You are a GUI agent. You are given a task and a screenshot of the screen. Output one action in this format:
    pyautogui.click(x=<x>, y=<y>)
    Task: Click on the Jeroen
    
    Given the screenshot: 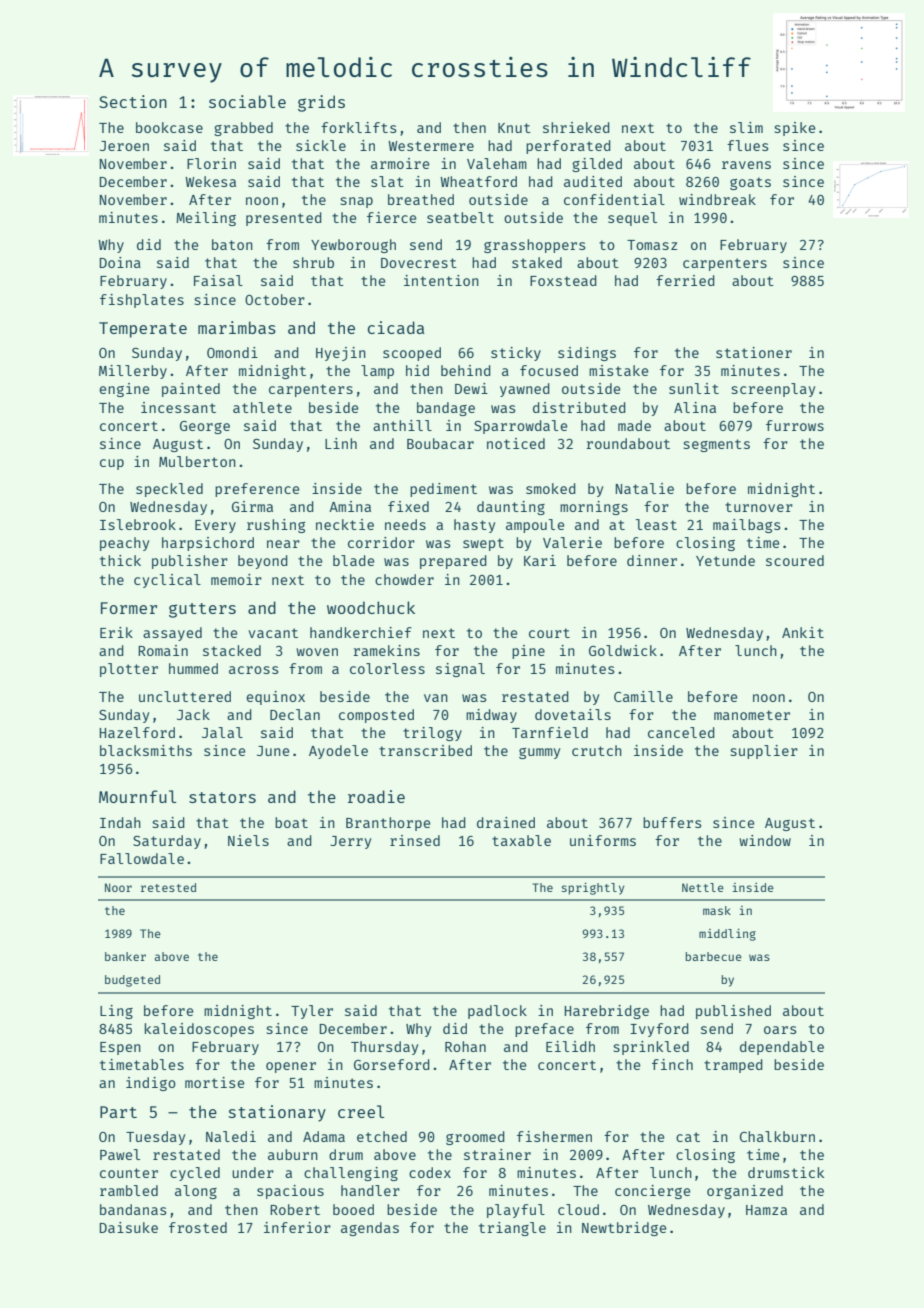 What is the action you would take?
    pyautogui.click(x=124, y=146)
